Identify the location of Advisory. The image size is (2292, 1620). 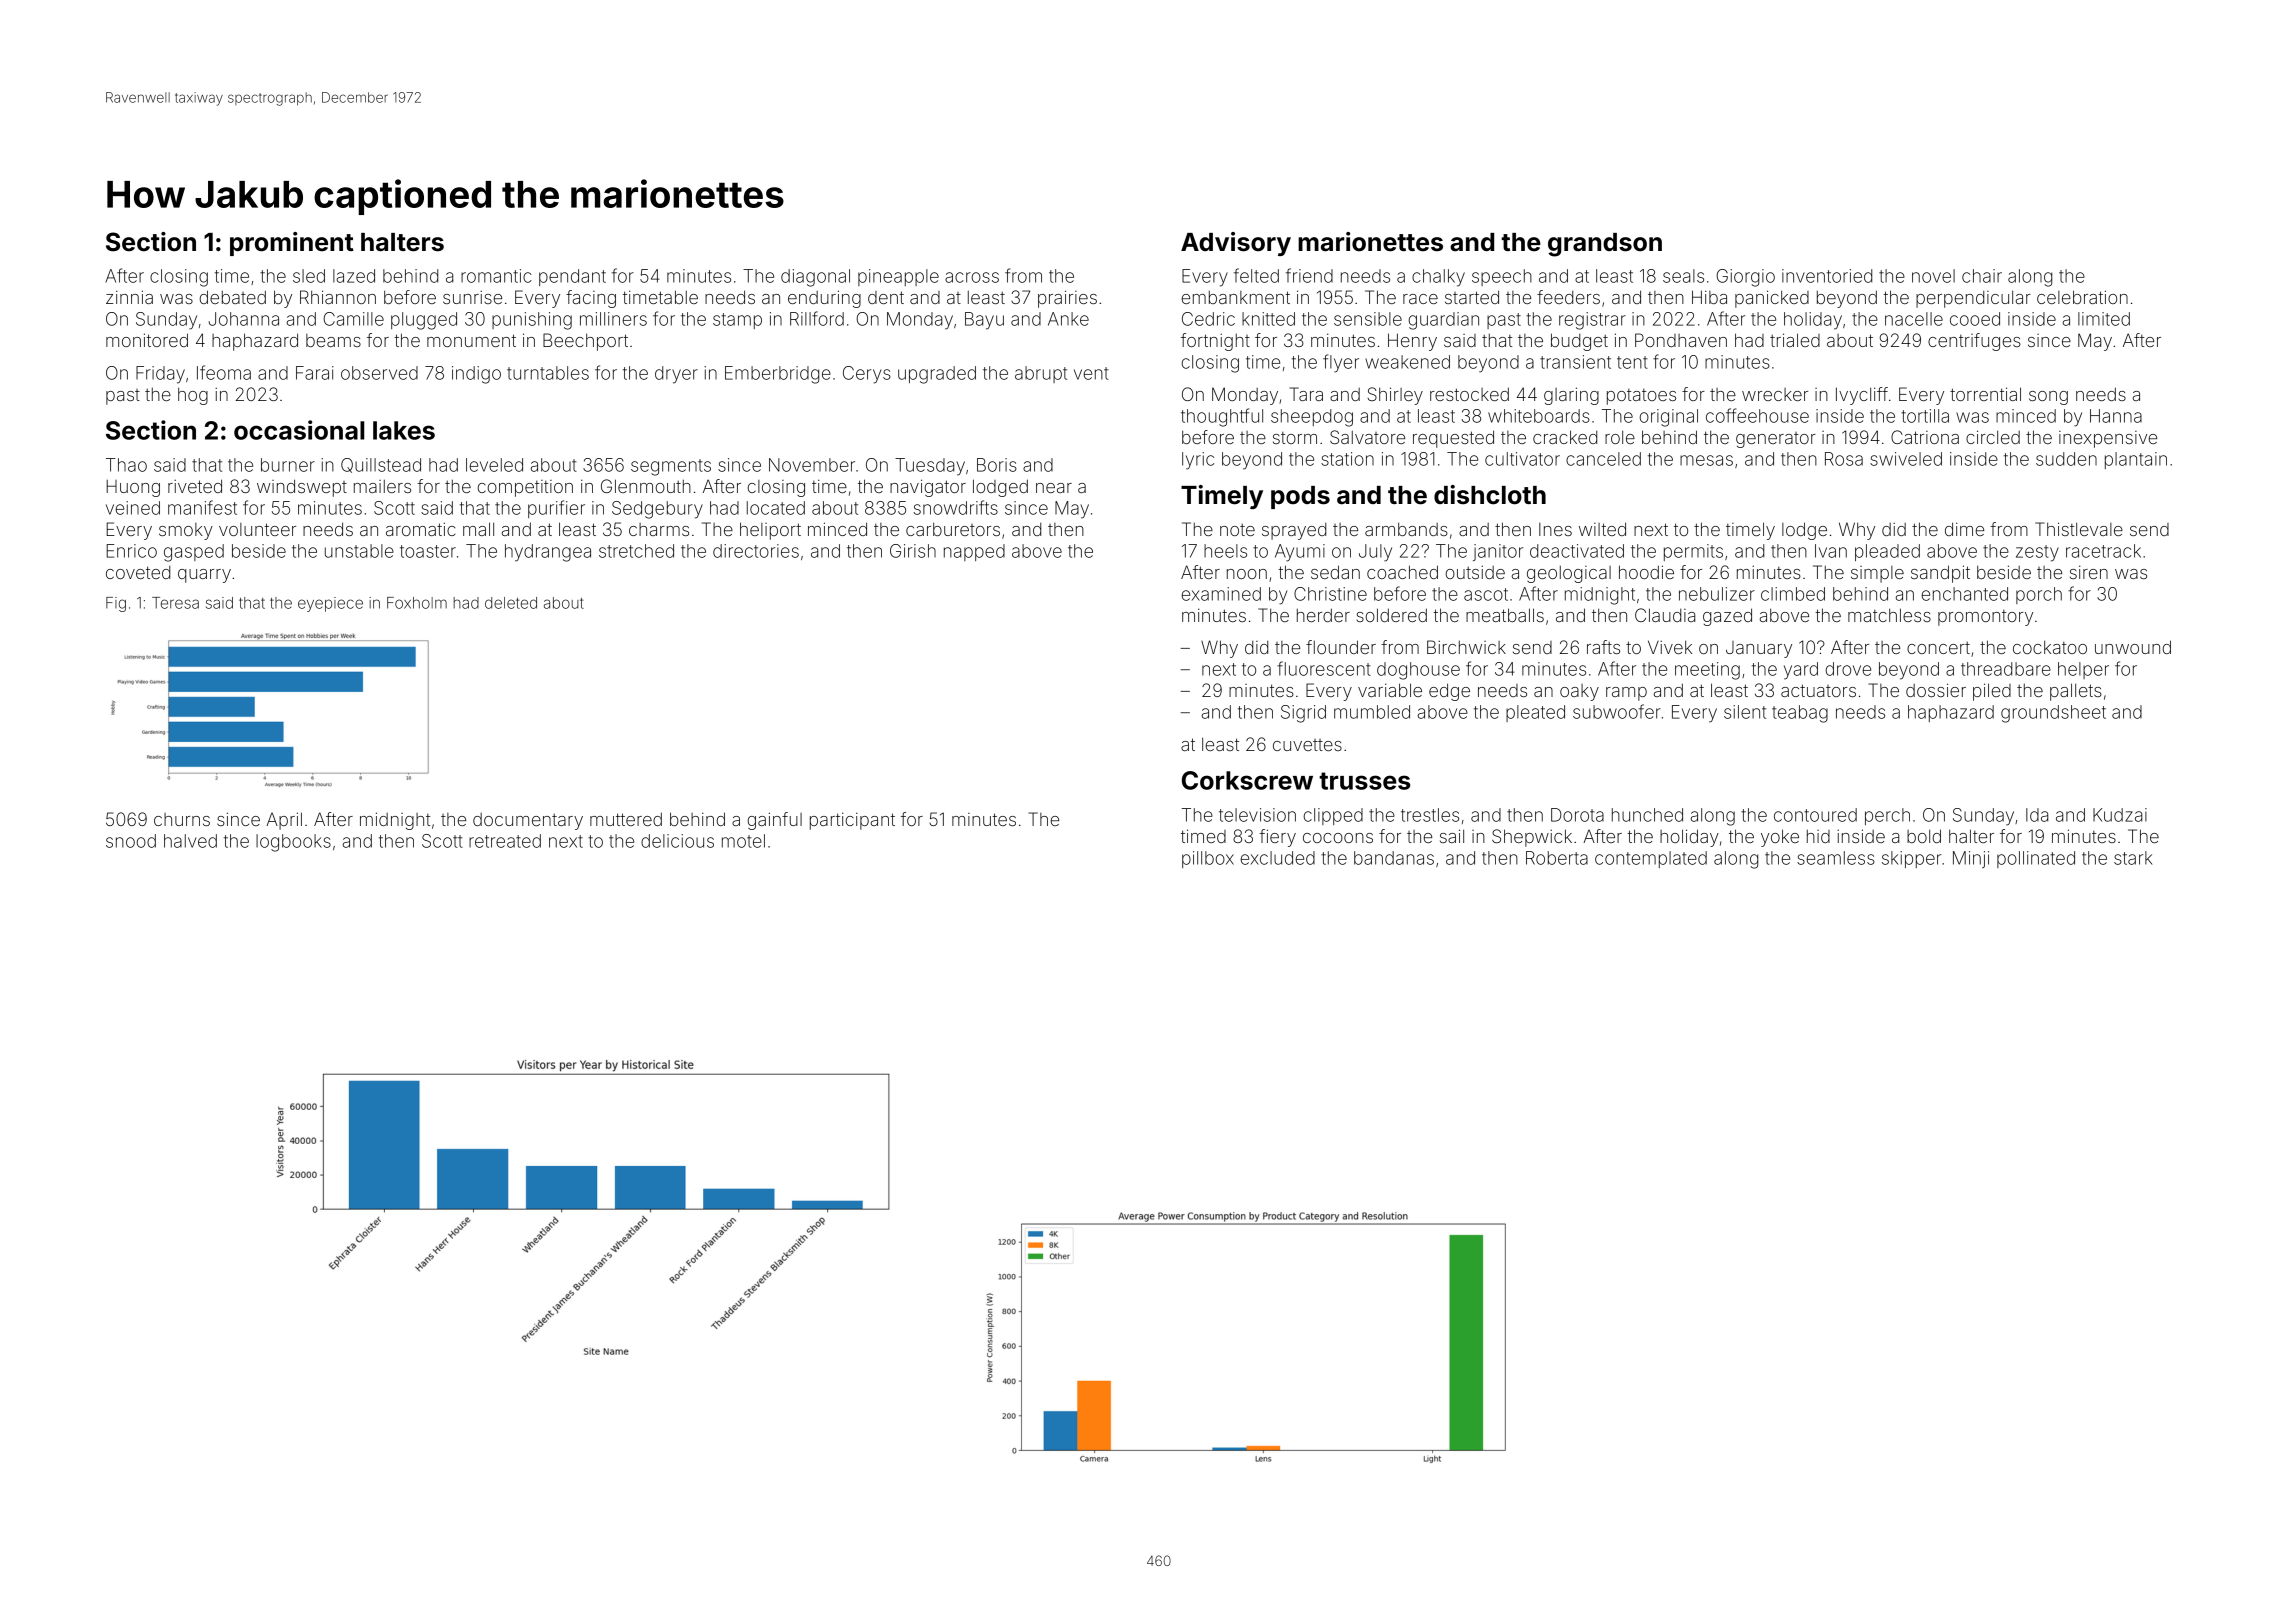
(1236, 244).
